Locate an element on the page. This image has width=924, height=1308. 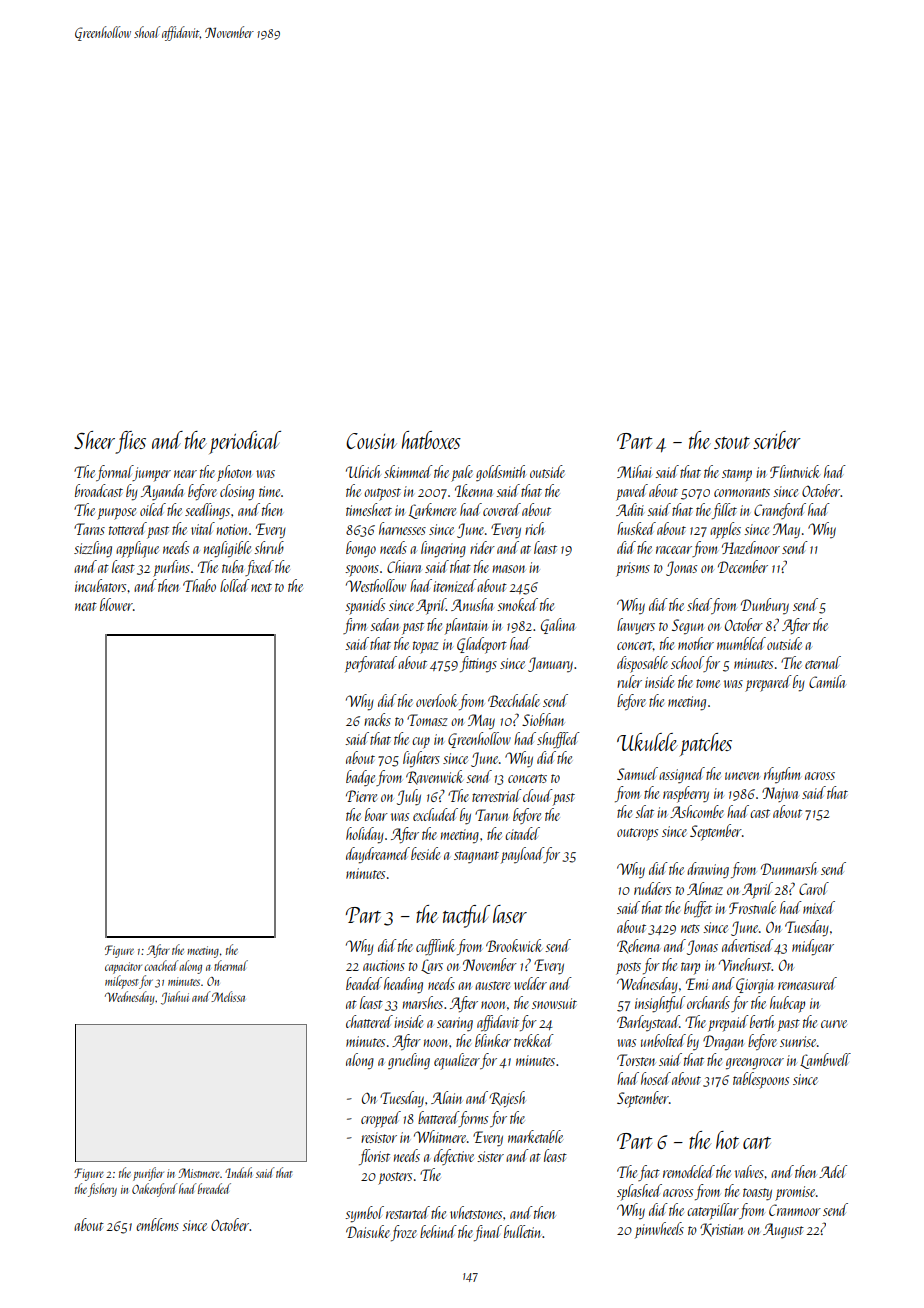
sister is located at coordinates (490, 1156).
